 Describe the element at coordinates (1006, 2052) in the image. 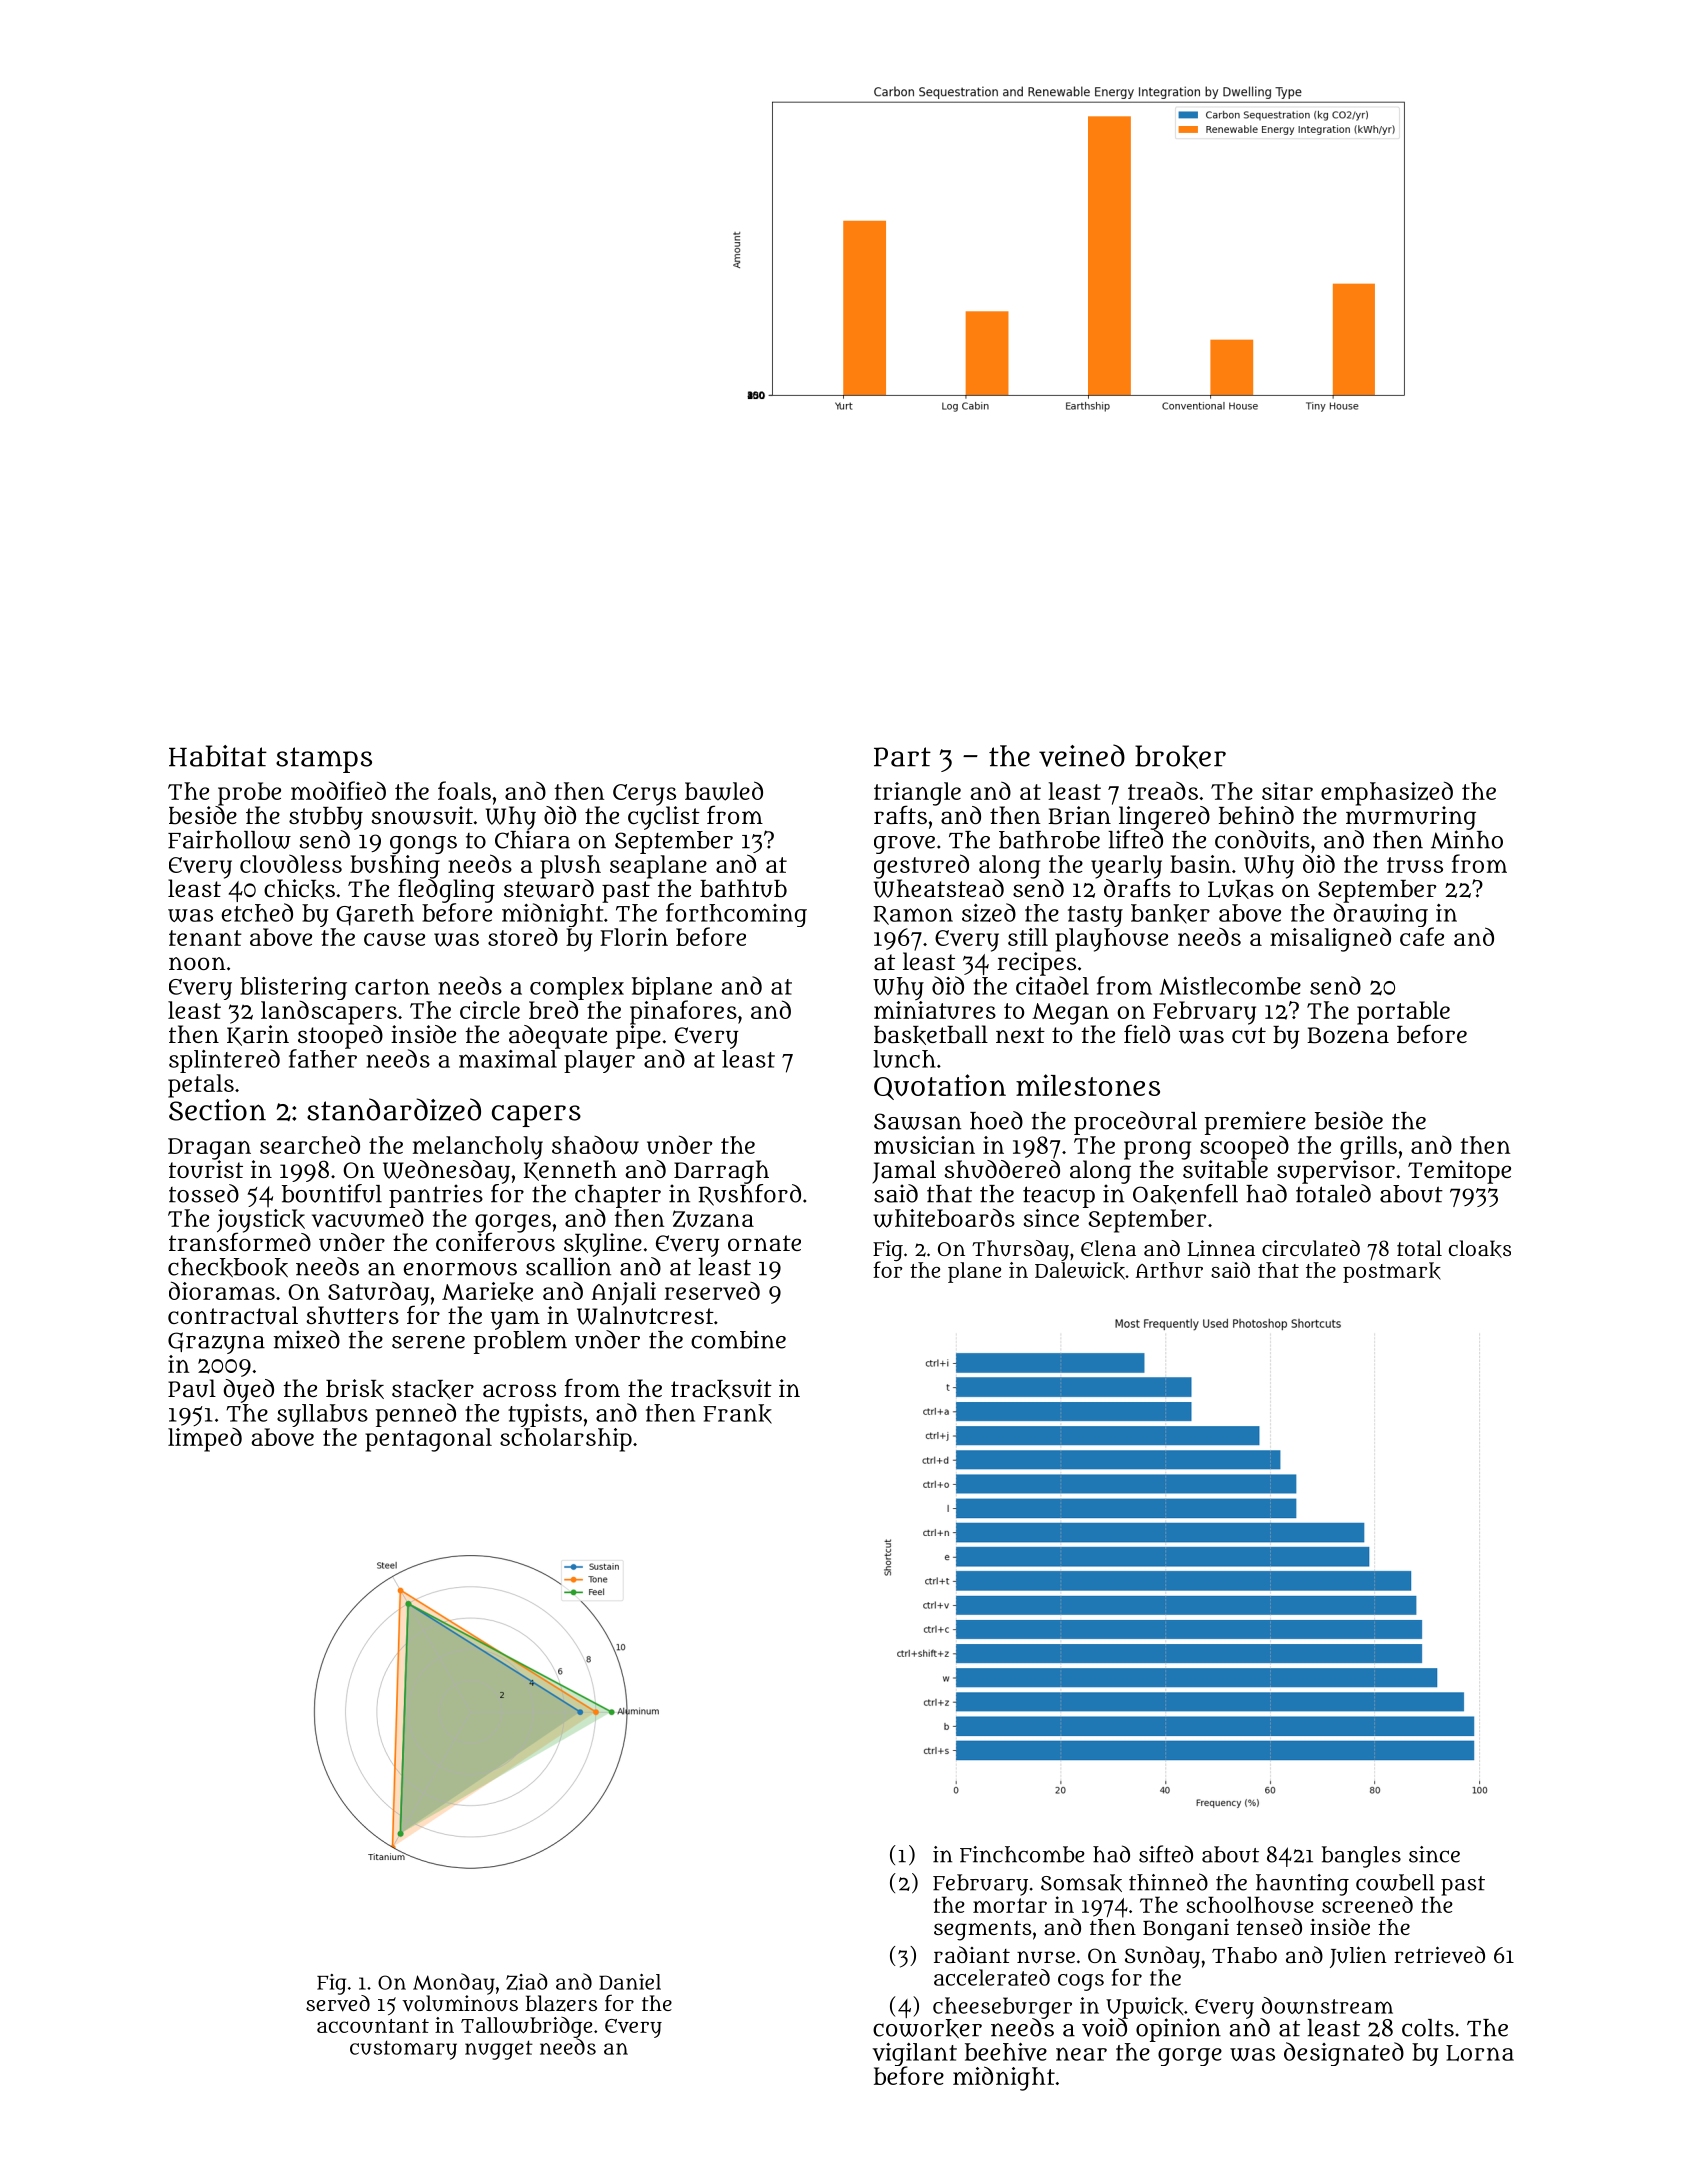

I see `beehive` at that location.
